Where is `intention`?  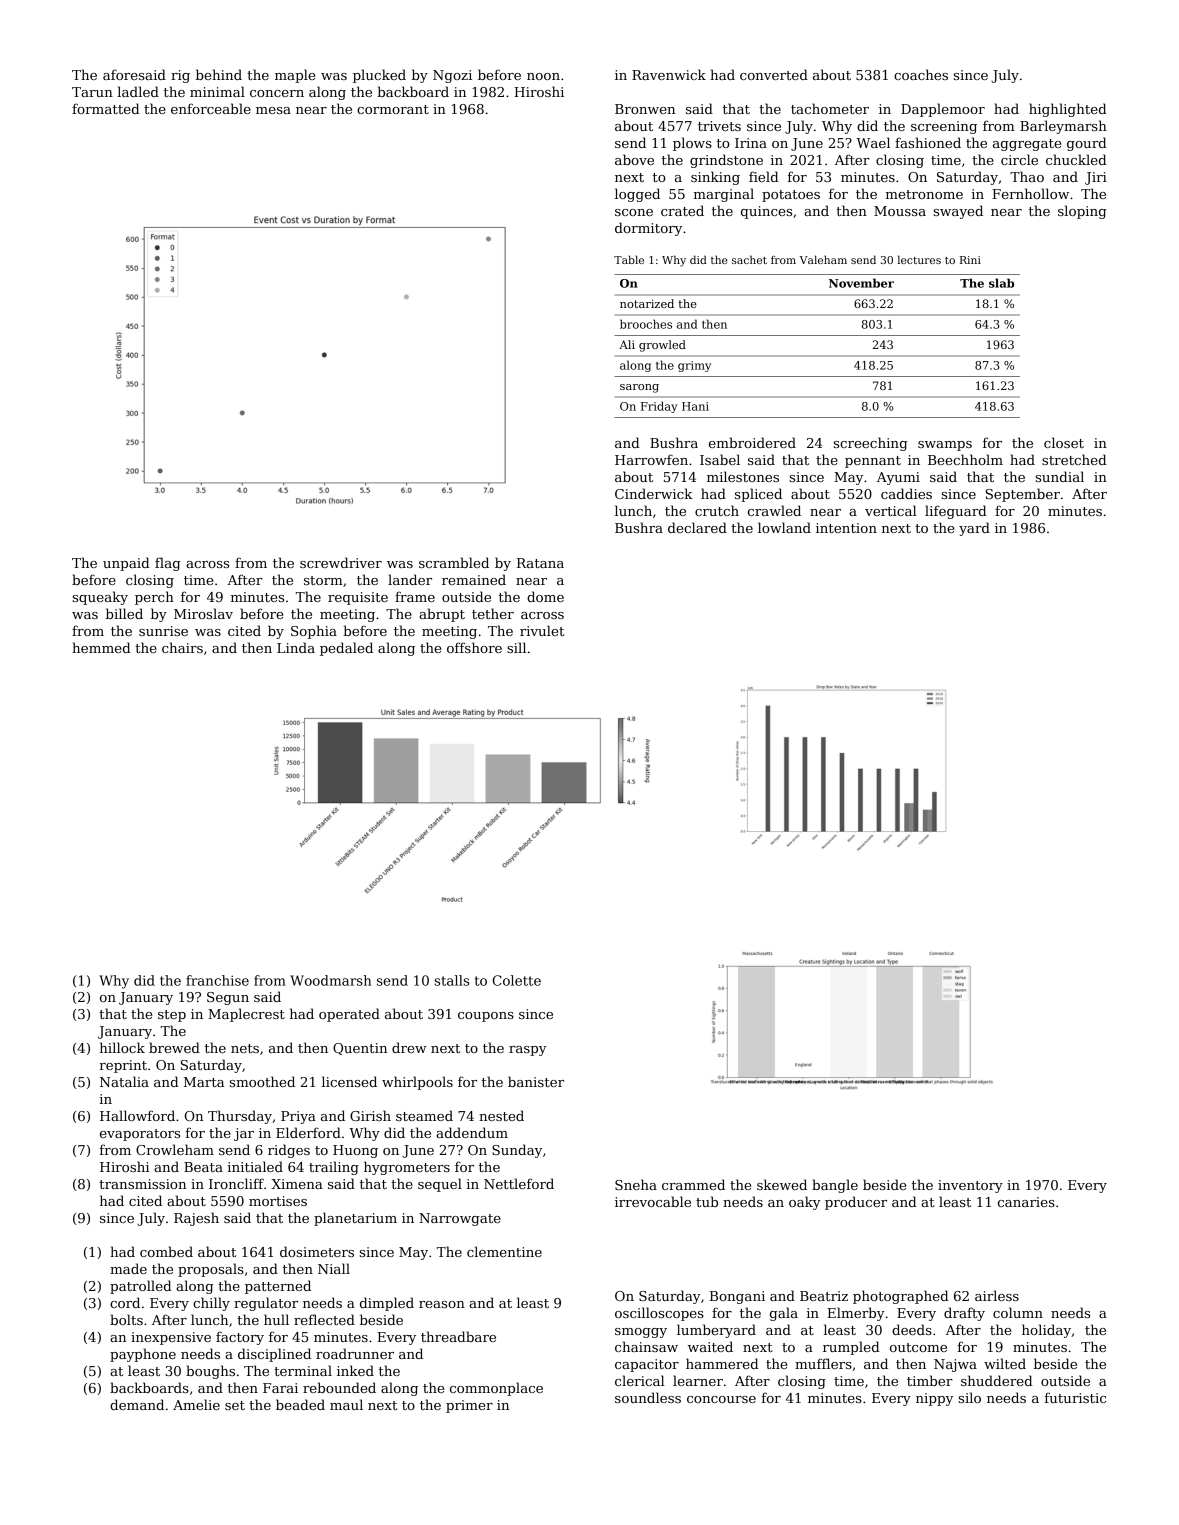
intention is located at coordinates (846, 528).
